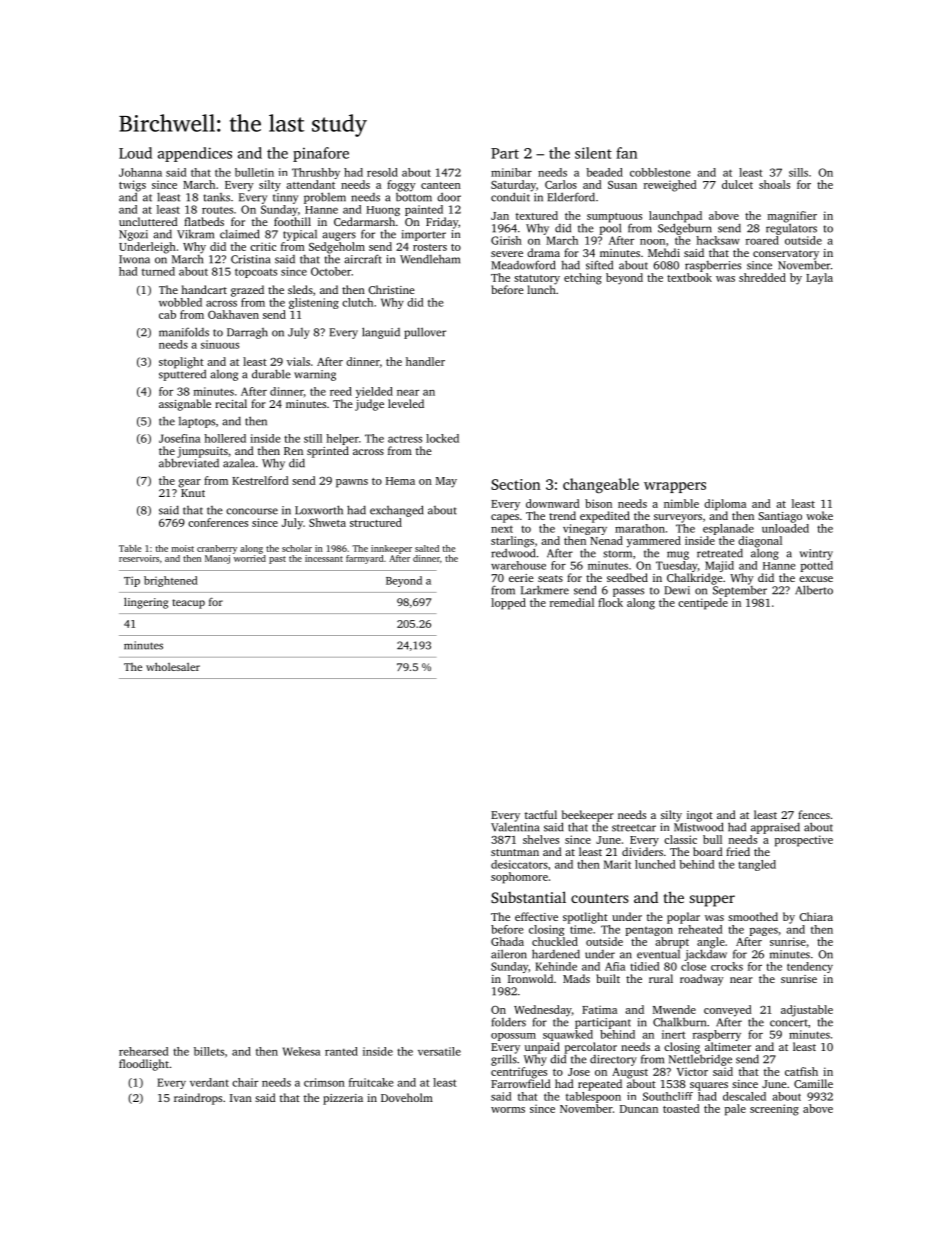 The image size is (952, 1233). What do you see at coordinates (819, 279) in the document?
I see `Layla` at bounding box center [819, 279].
